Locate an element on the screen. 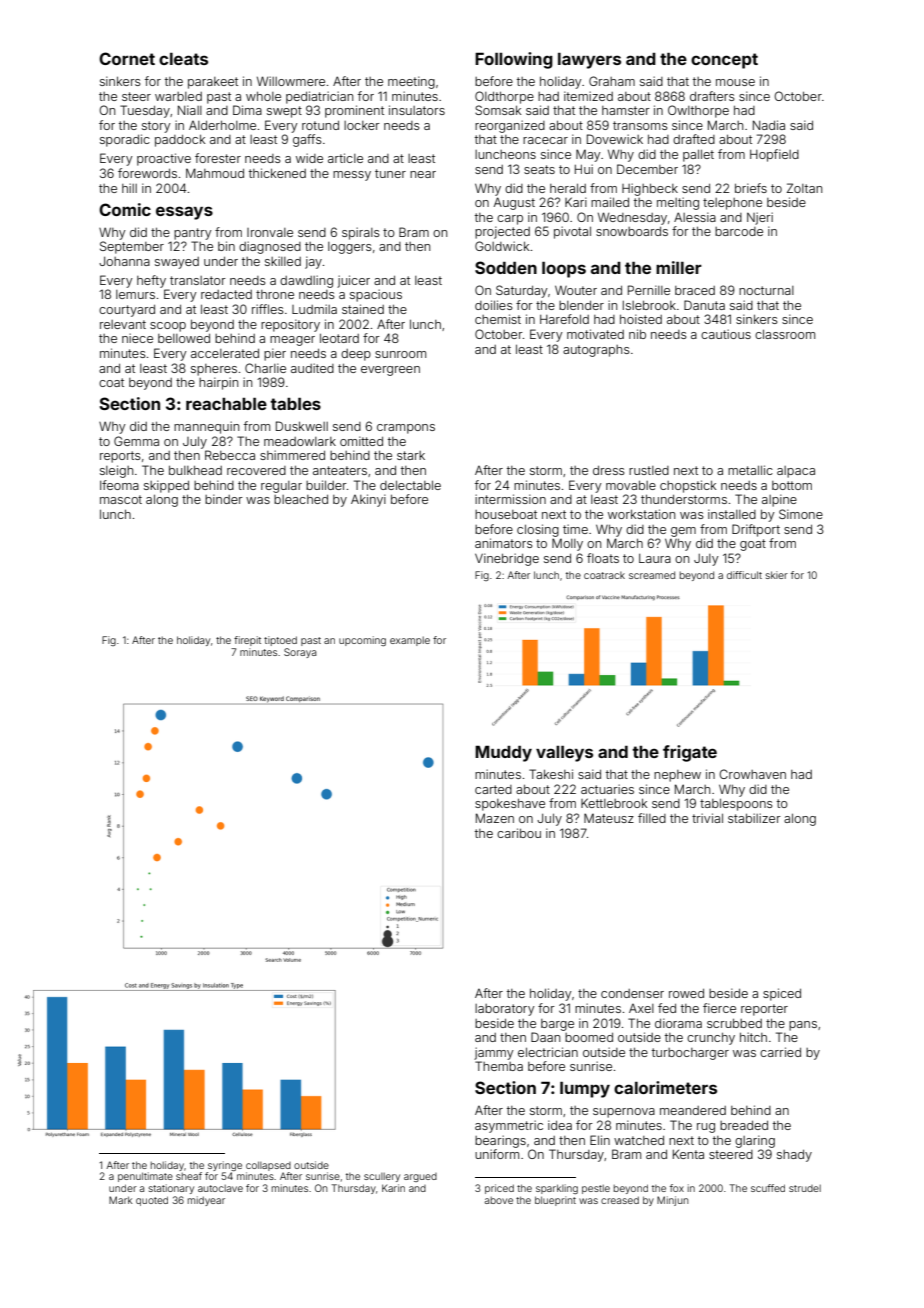 The image size is (924, 1308). concept is located at coordinates (724, 61).
